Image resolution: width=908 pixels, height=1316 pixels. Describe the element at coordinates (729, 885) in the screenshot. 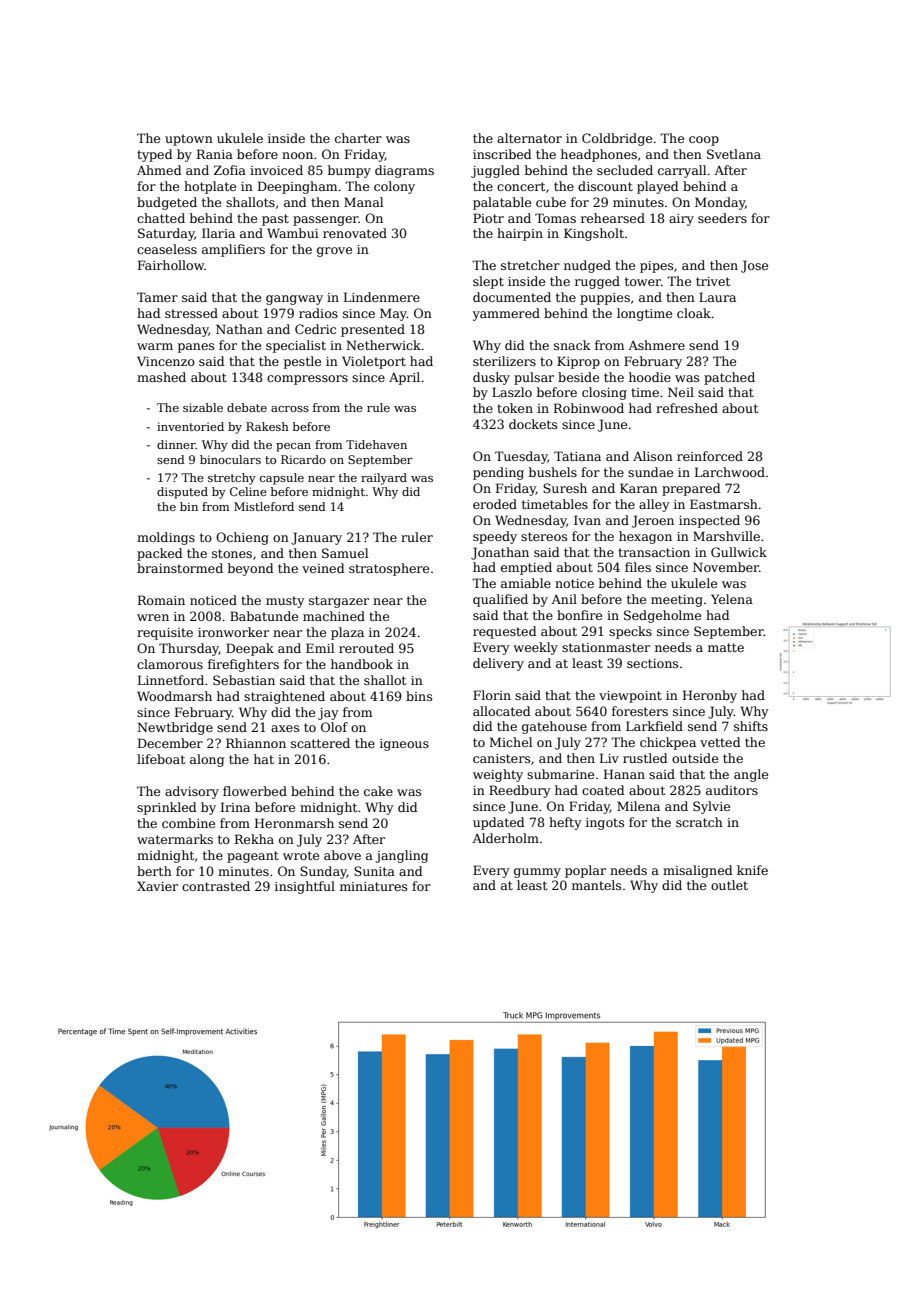

I see `outlet` at that location.
